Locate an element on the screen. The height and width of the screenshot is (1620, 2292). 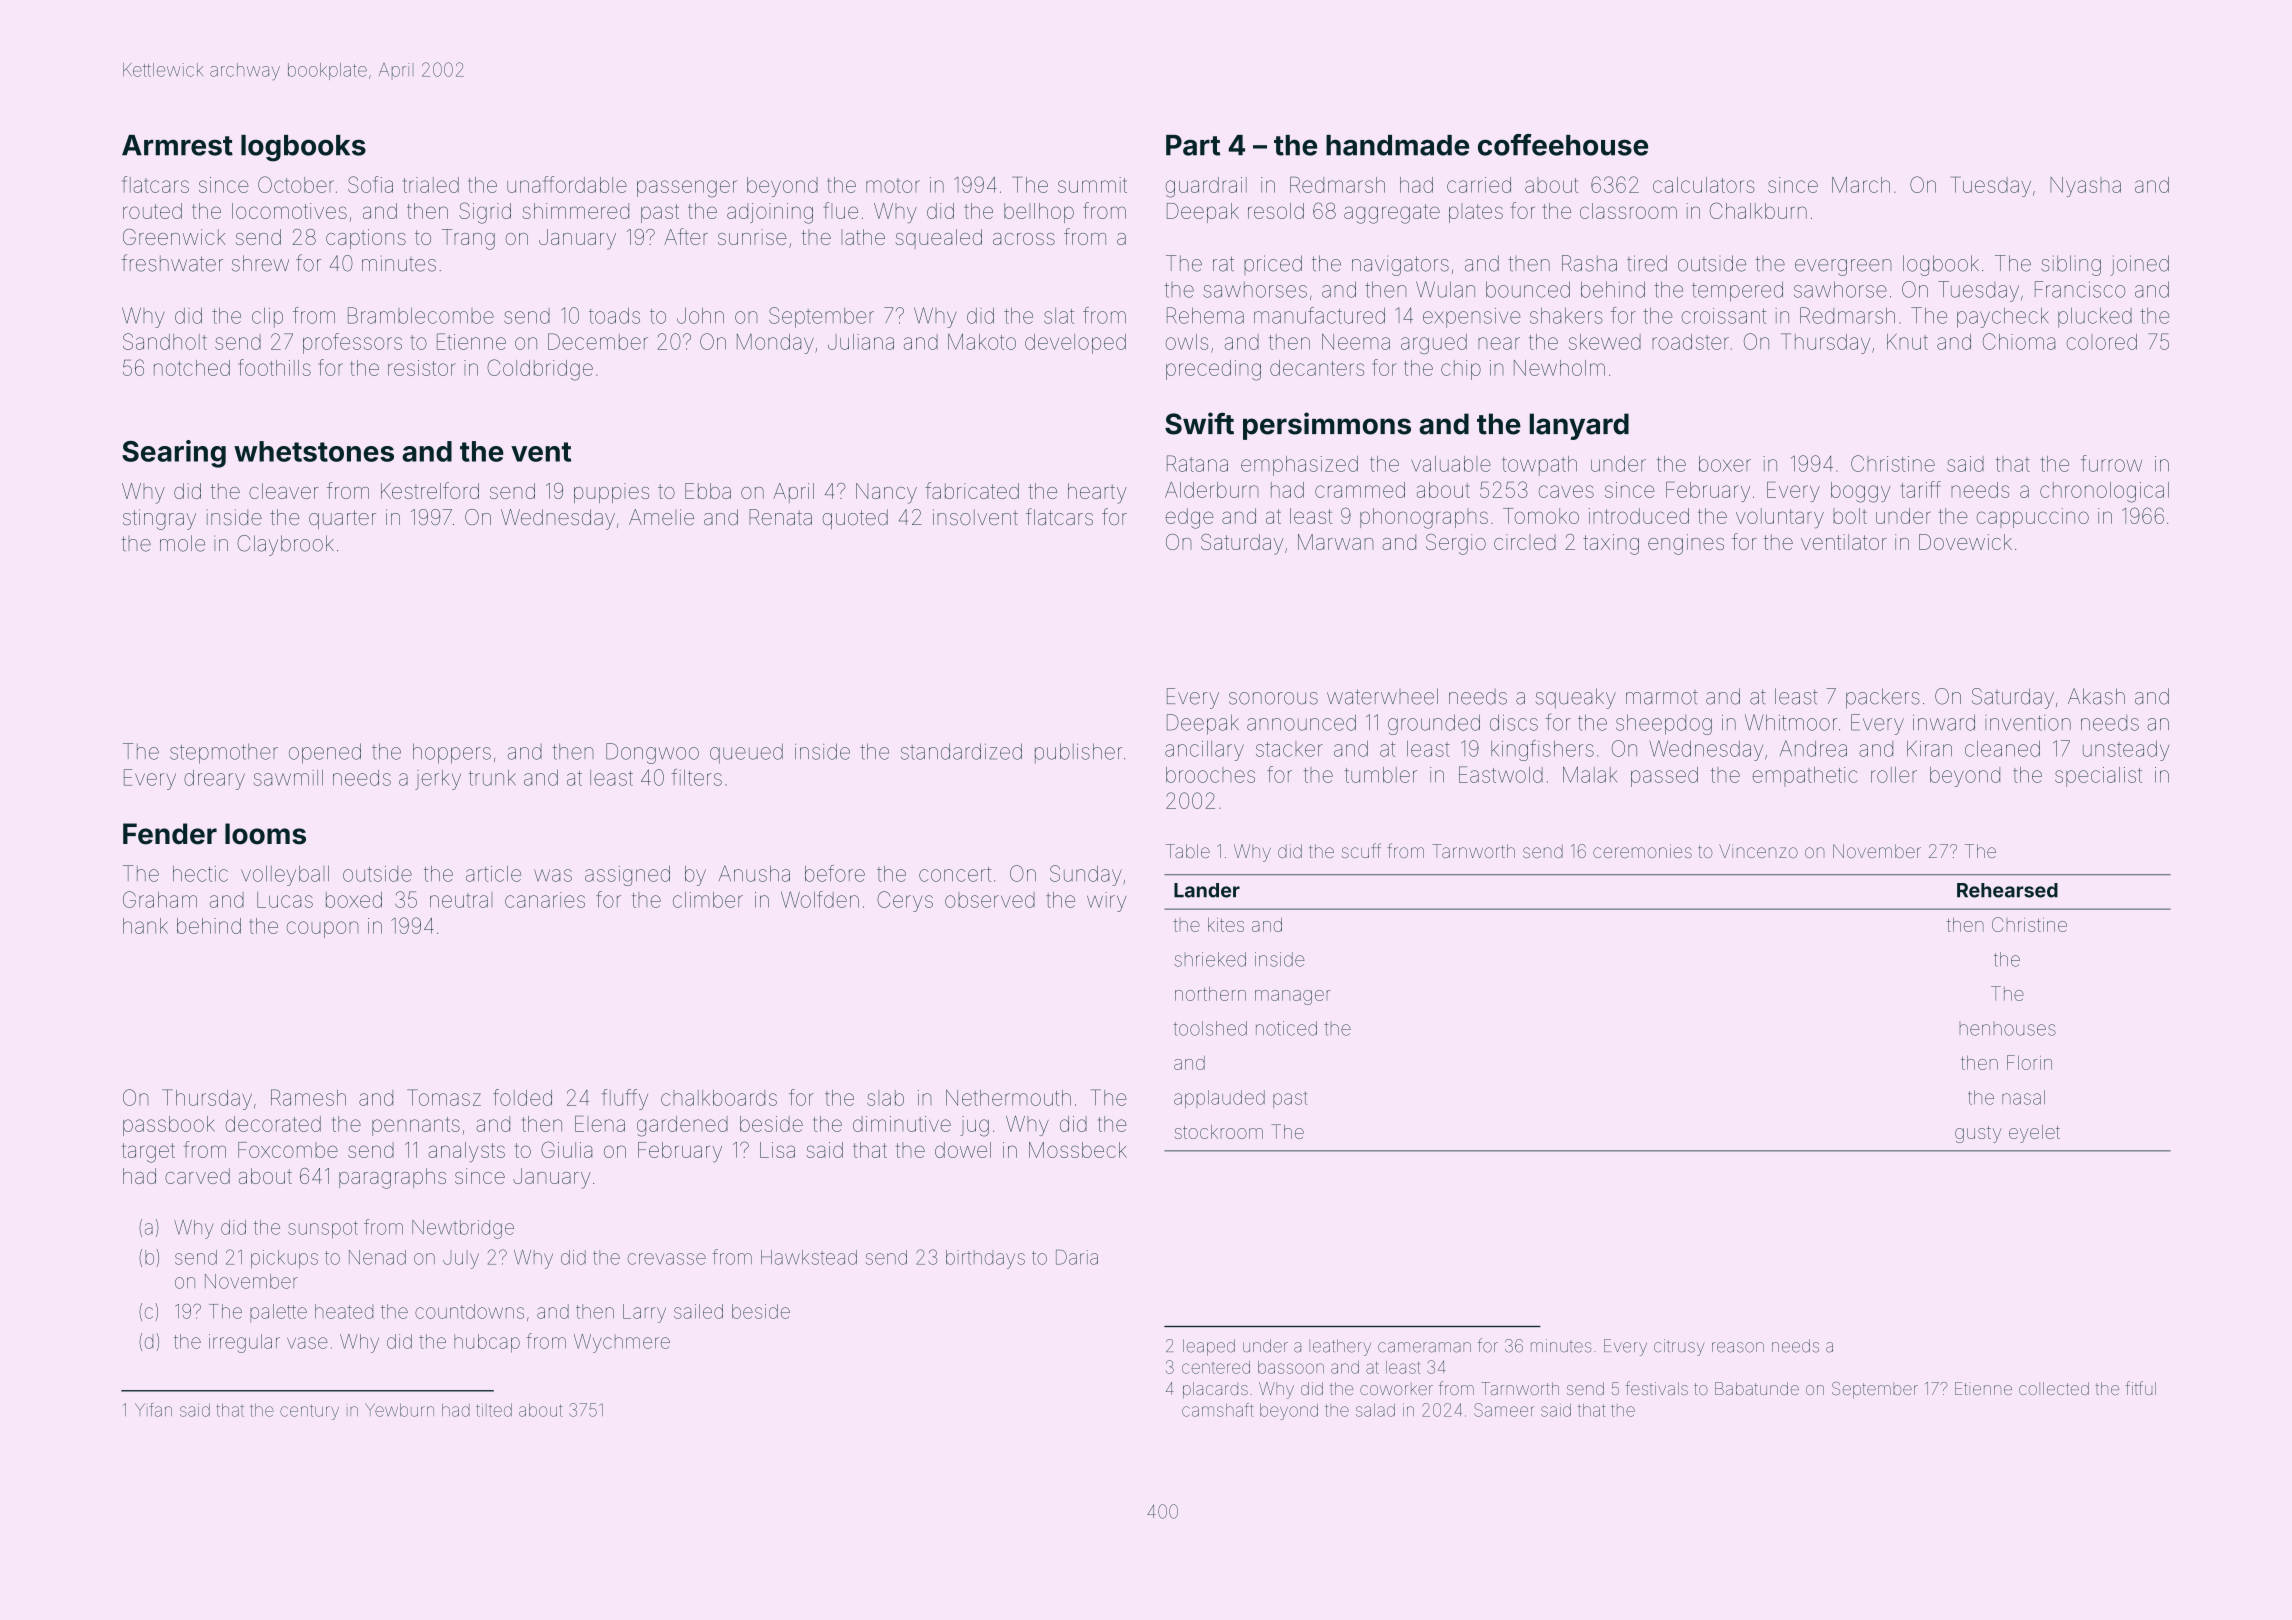
Elena is located at coordinates (600, 1124).
